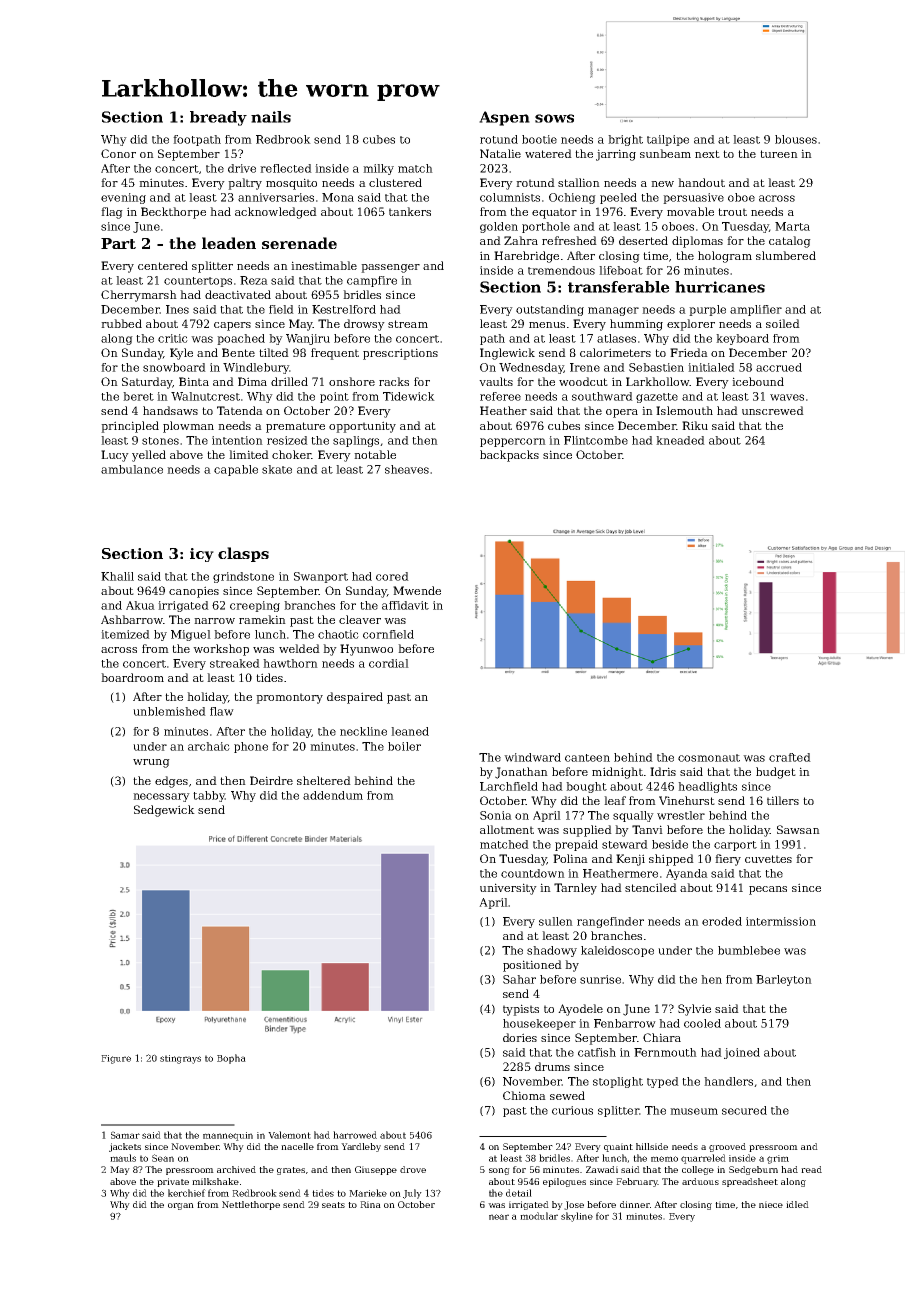 This screenshot has height=1308, width=924. What do you see at coordinates (181, 1206) in the screenshot?
I see `organ` at bounding box center [181, 1206].
